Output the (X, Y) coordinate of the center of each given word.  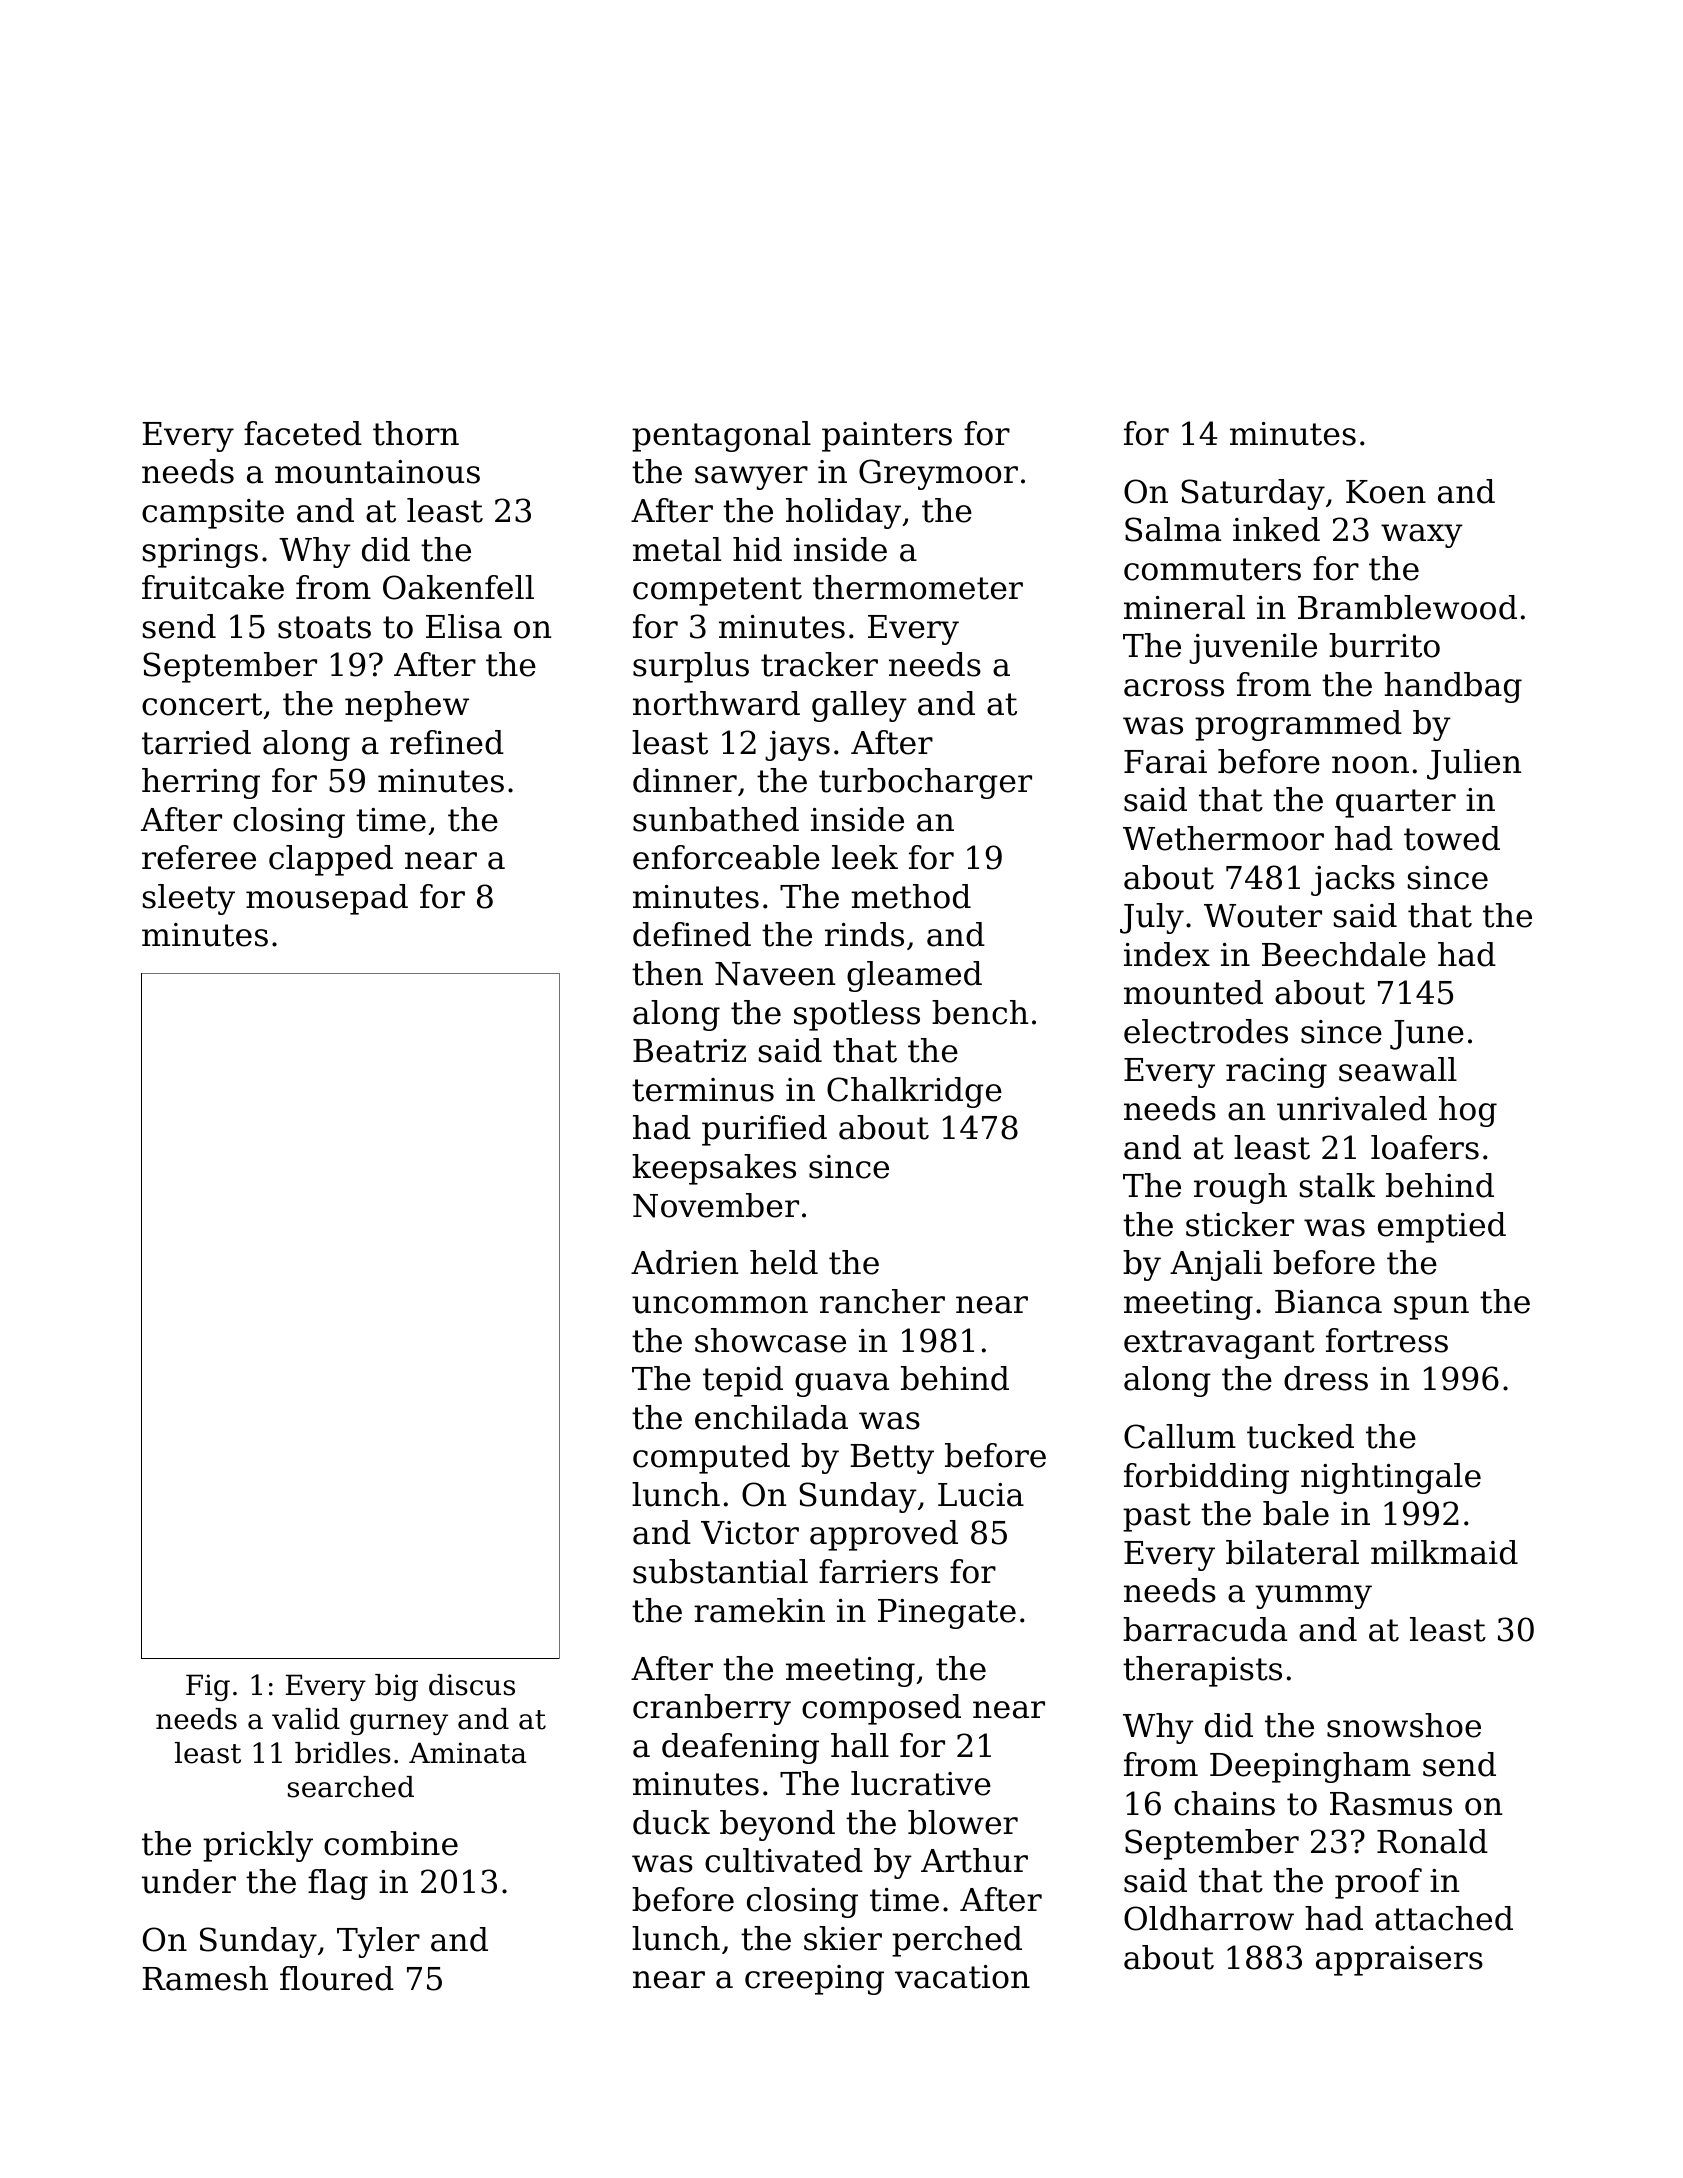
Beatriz (689, 1051)
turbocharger (925, 783)
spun (1431, 1308)
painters (887, 437)
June (1427, 1035)
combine (391, 1843)
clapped (331, 860)
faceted (303, 433)
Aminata (468, 1753)
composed (881, 1709)
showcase (770, 1340)
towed (1452, 838)
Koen (1386, 492)
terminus (703, 1090)
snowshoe (1404, 1725)
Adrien (684, 1262)
